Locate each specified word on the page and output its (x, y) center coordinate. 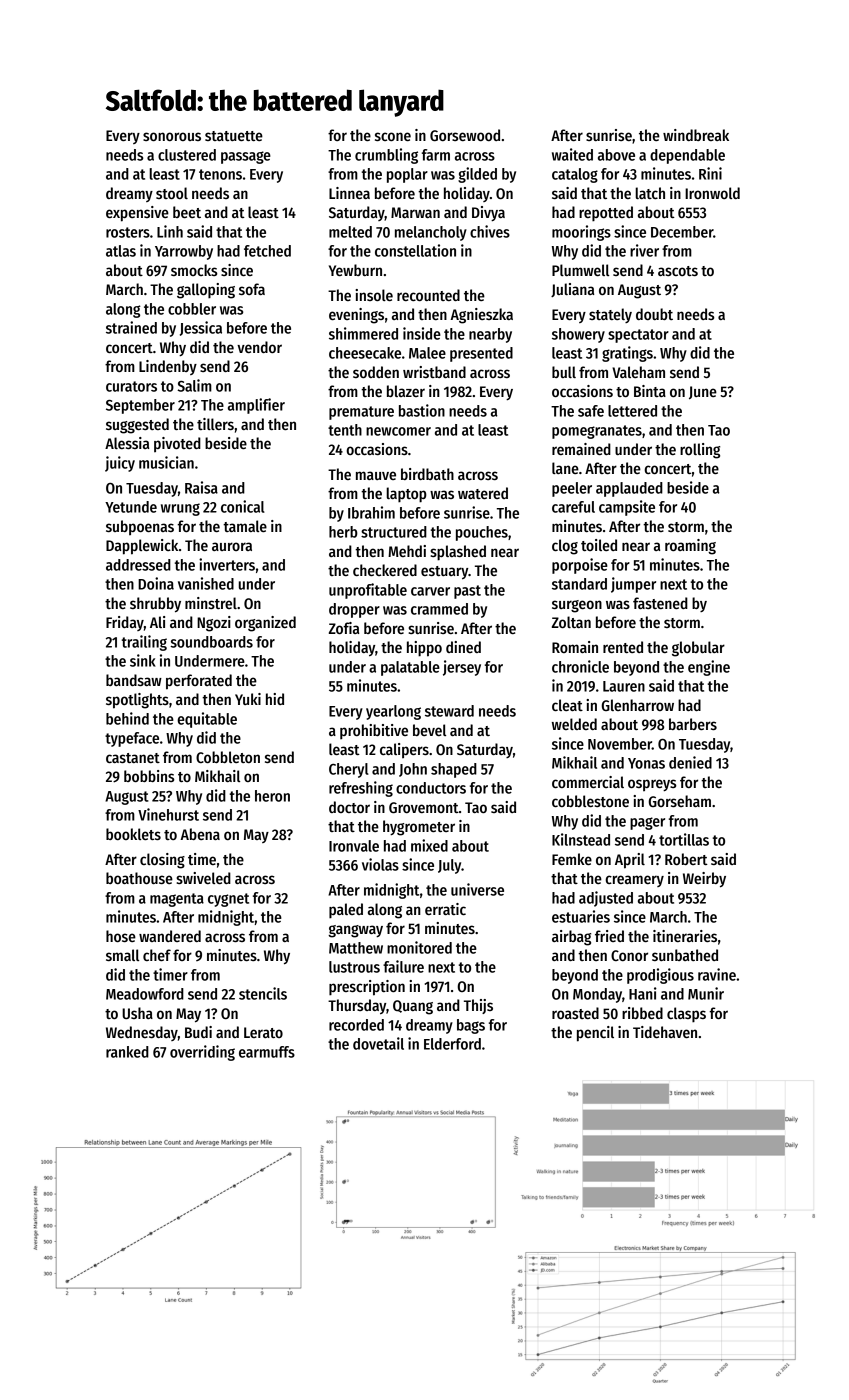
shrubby (155, 605)
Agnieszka (481, 316)
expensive (137, 214)
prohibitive (374, 731)
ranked (127, 1052)
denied (690, 762)
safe (591, 411)
